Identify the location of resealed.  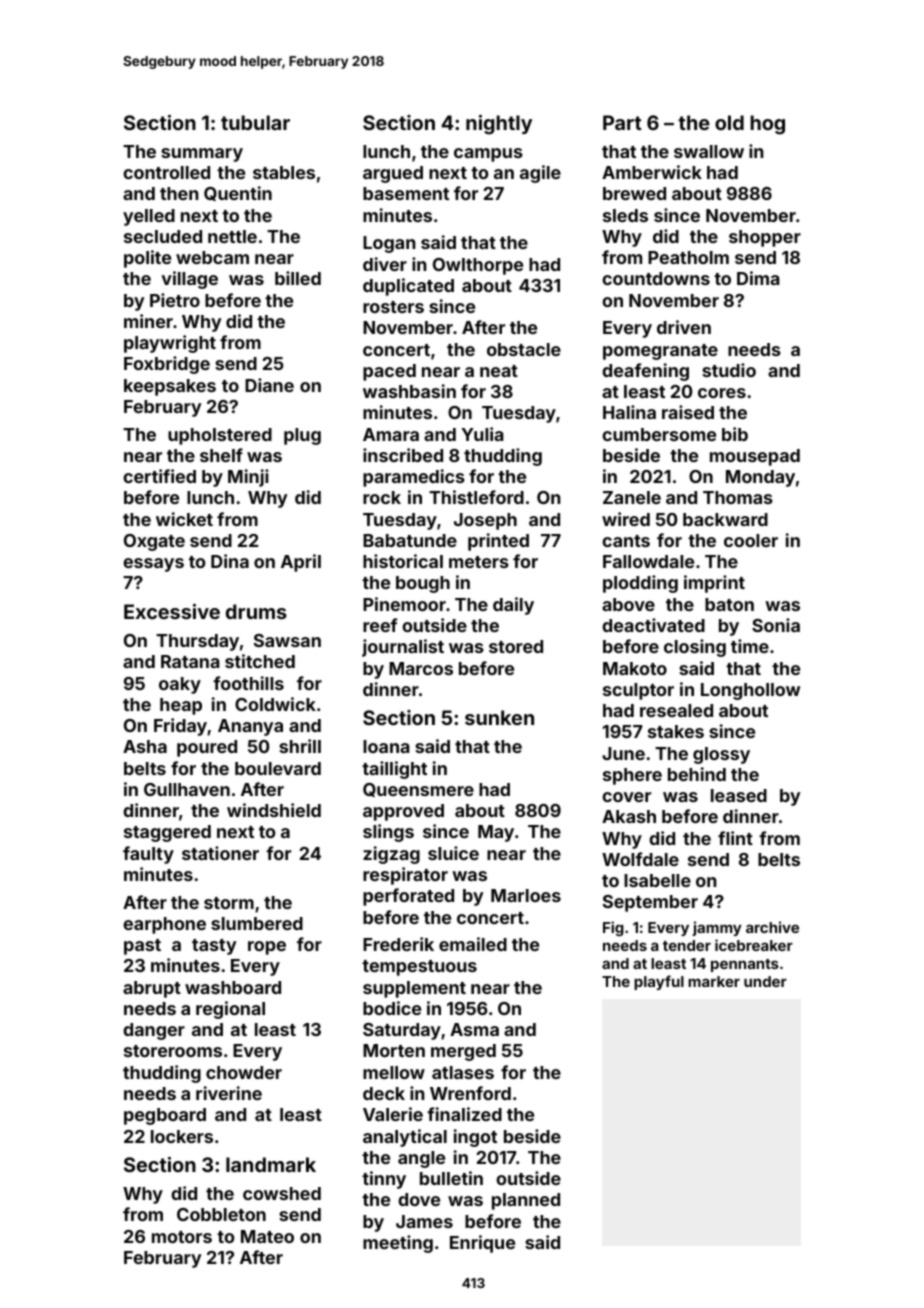
(676, 710).
